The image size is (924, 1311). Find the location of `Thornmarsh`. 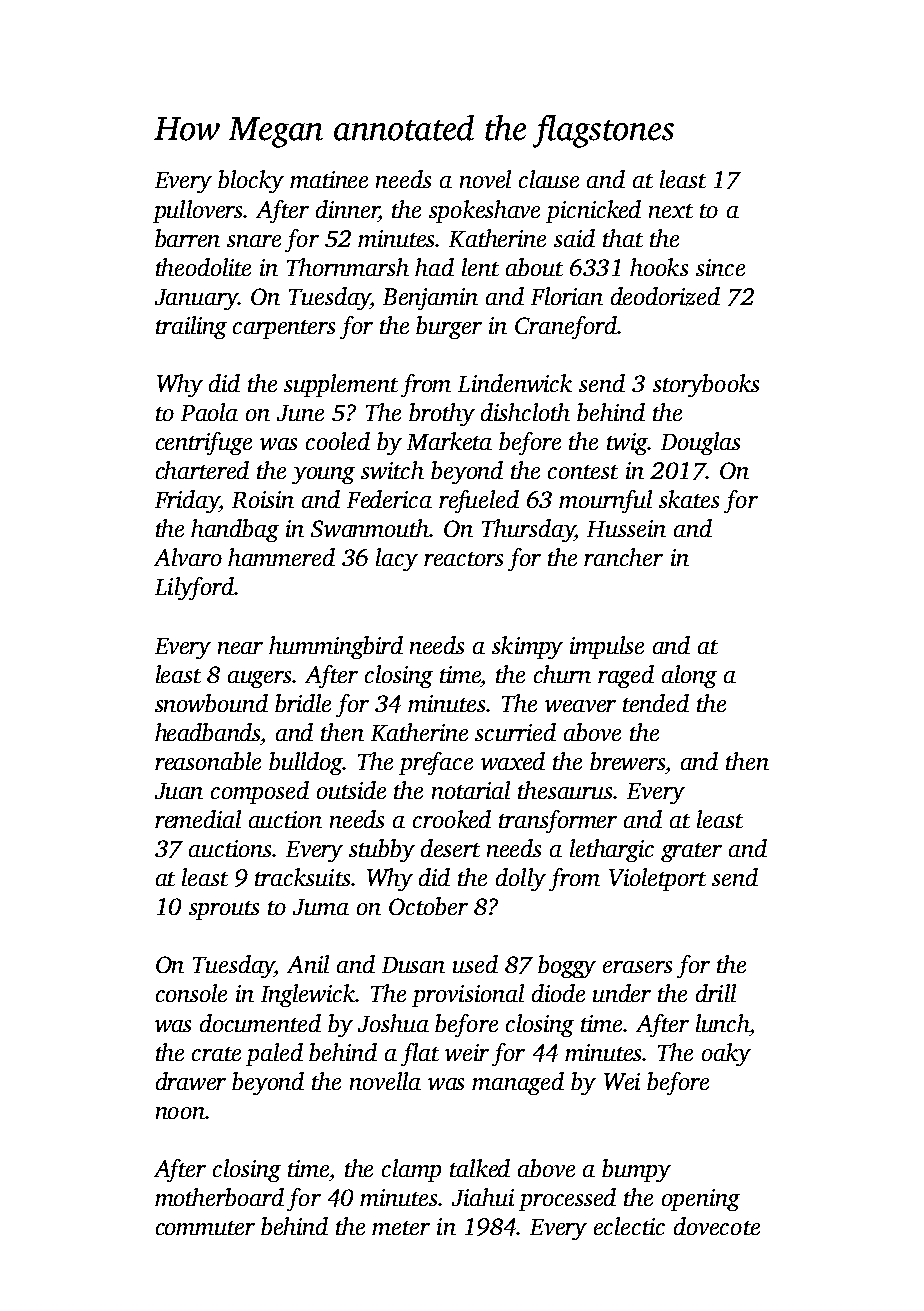

Thornmarsh is located at coordinates (348, 267).
